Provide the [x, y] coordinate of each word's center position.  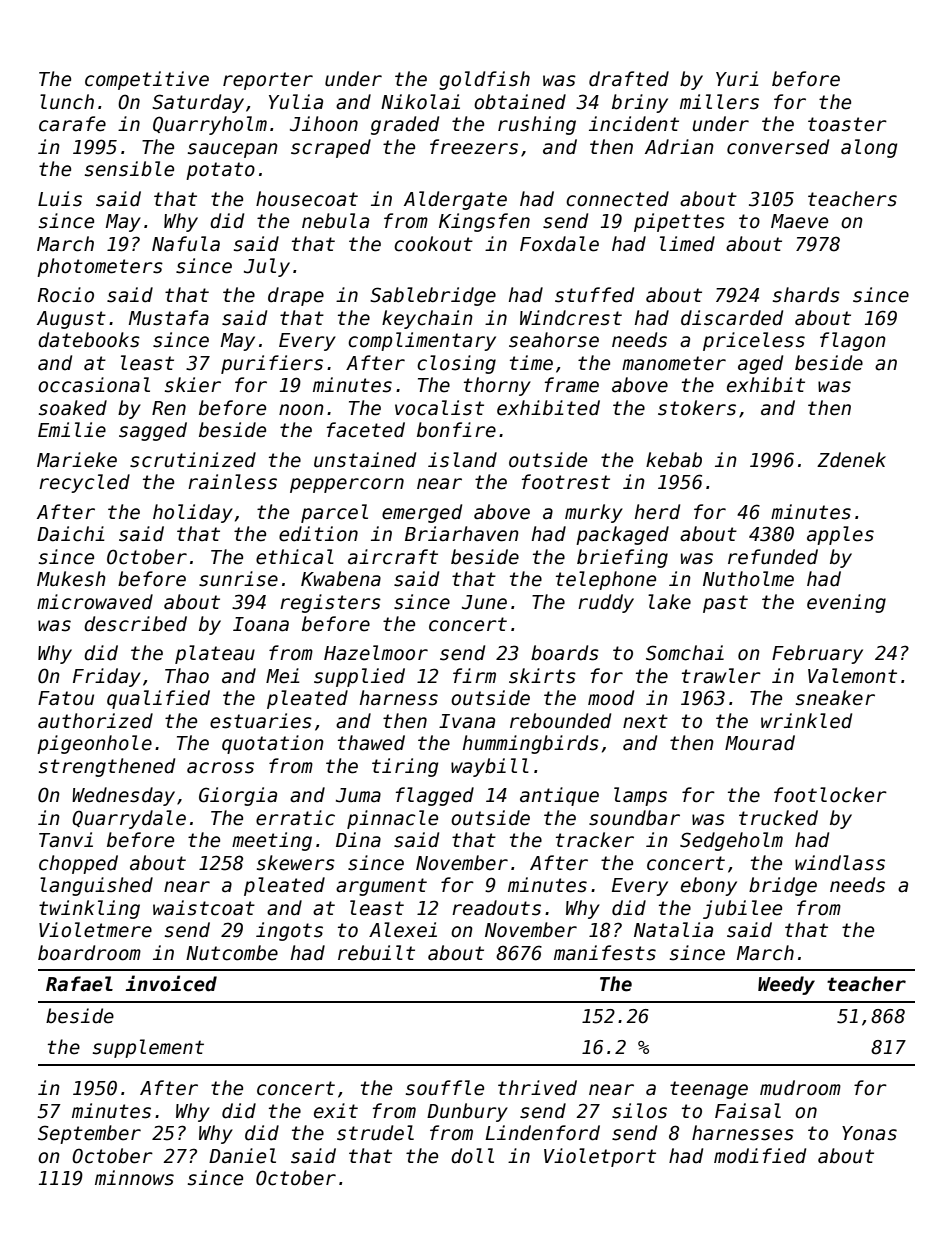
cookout [433, 244]
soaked [73, 408]
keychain [427, 319]
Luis [60, 199]
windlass [840, 863]
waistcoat [204, 908]
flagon [853, 341]
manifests [605, 953]
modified [760, 1156]
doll [472, 1156]
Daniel [242, 1156]
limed [687, 244]
